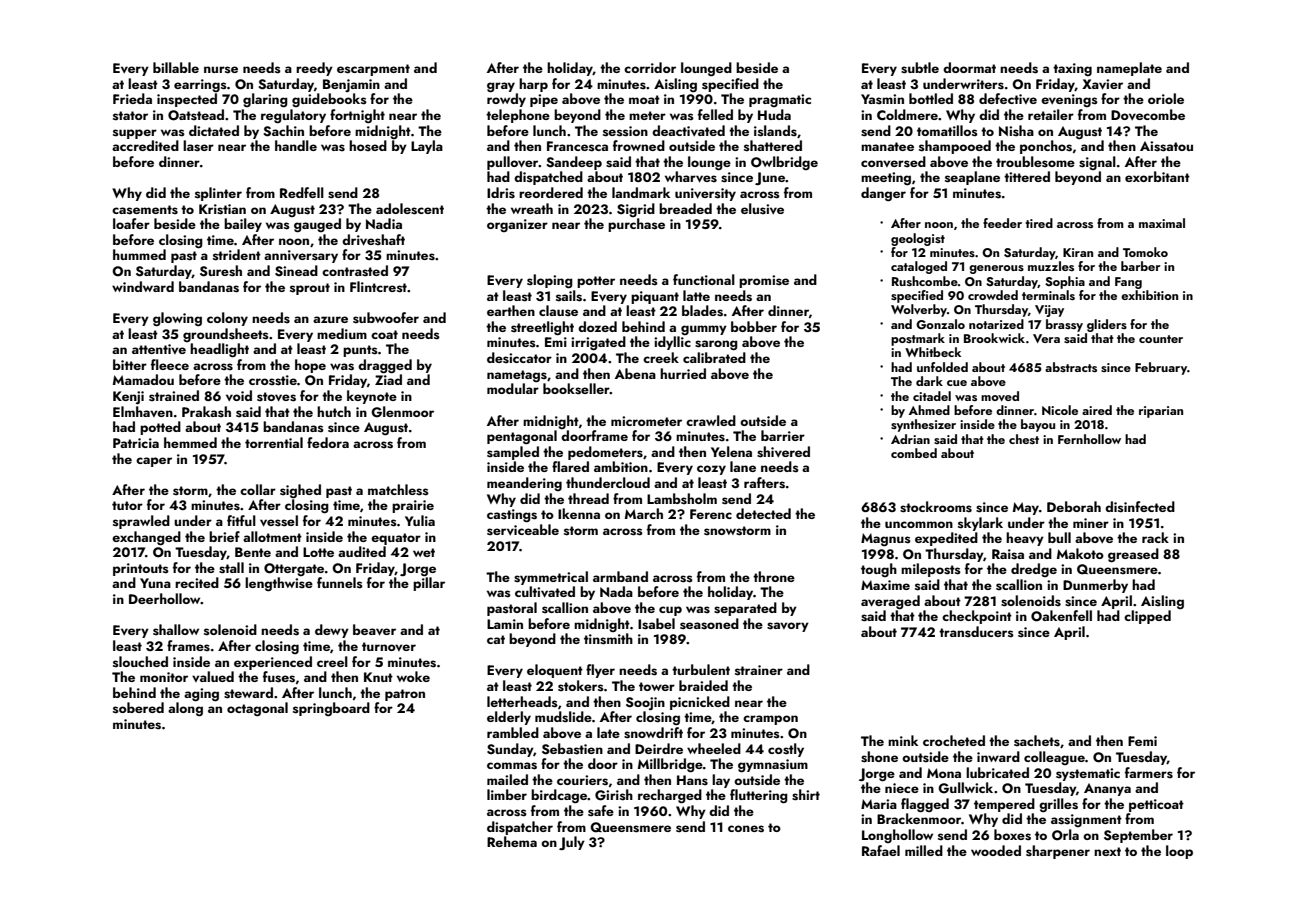 The image size is (1308, 924). What do you see at coordinates (644, 99) in the screenshot?
I see `moat` at bounding box center [644, 99].
